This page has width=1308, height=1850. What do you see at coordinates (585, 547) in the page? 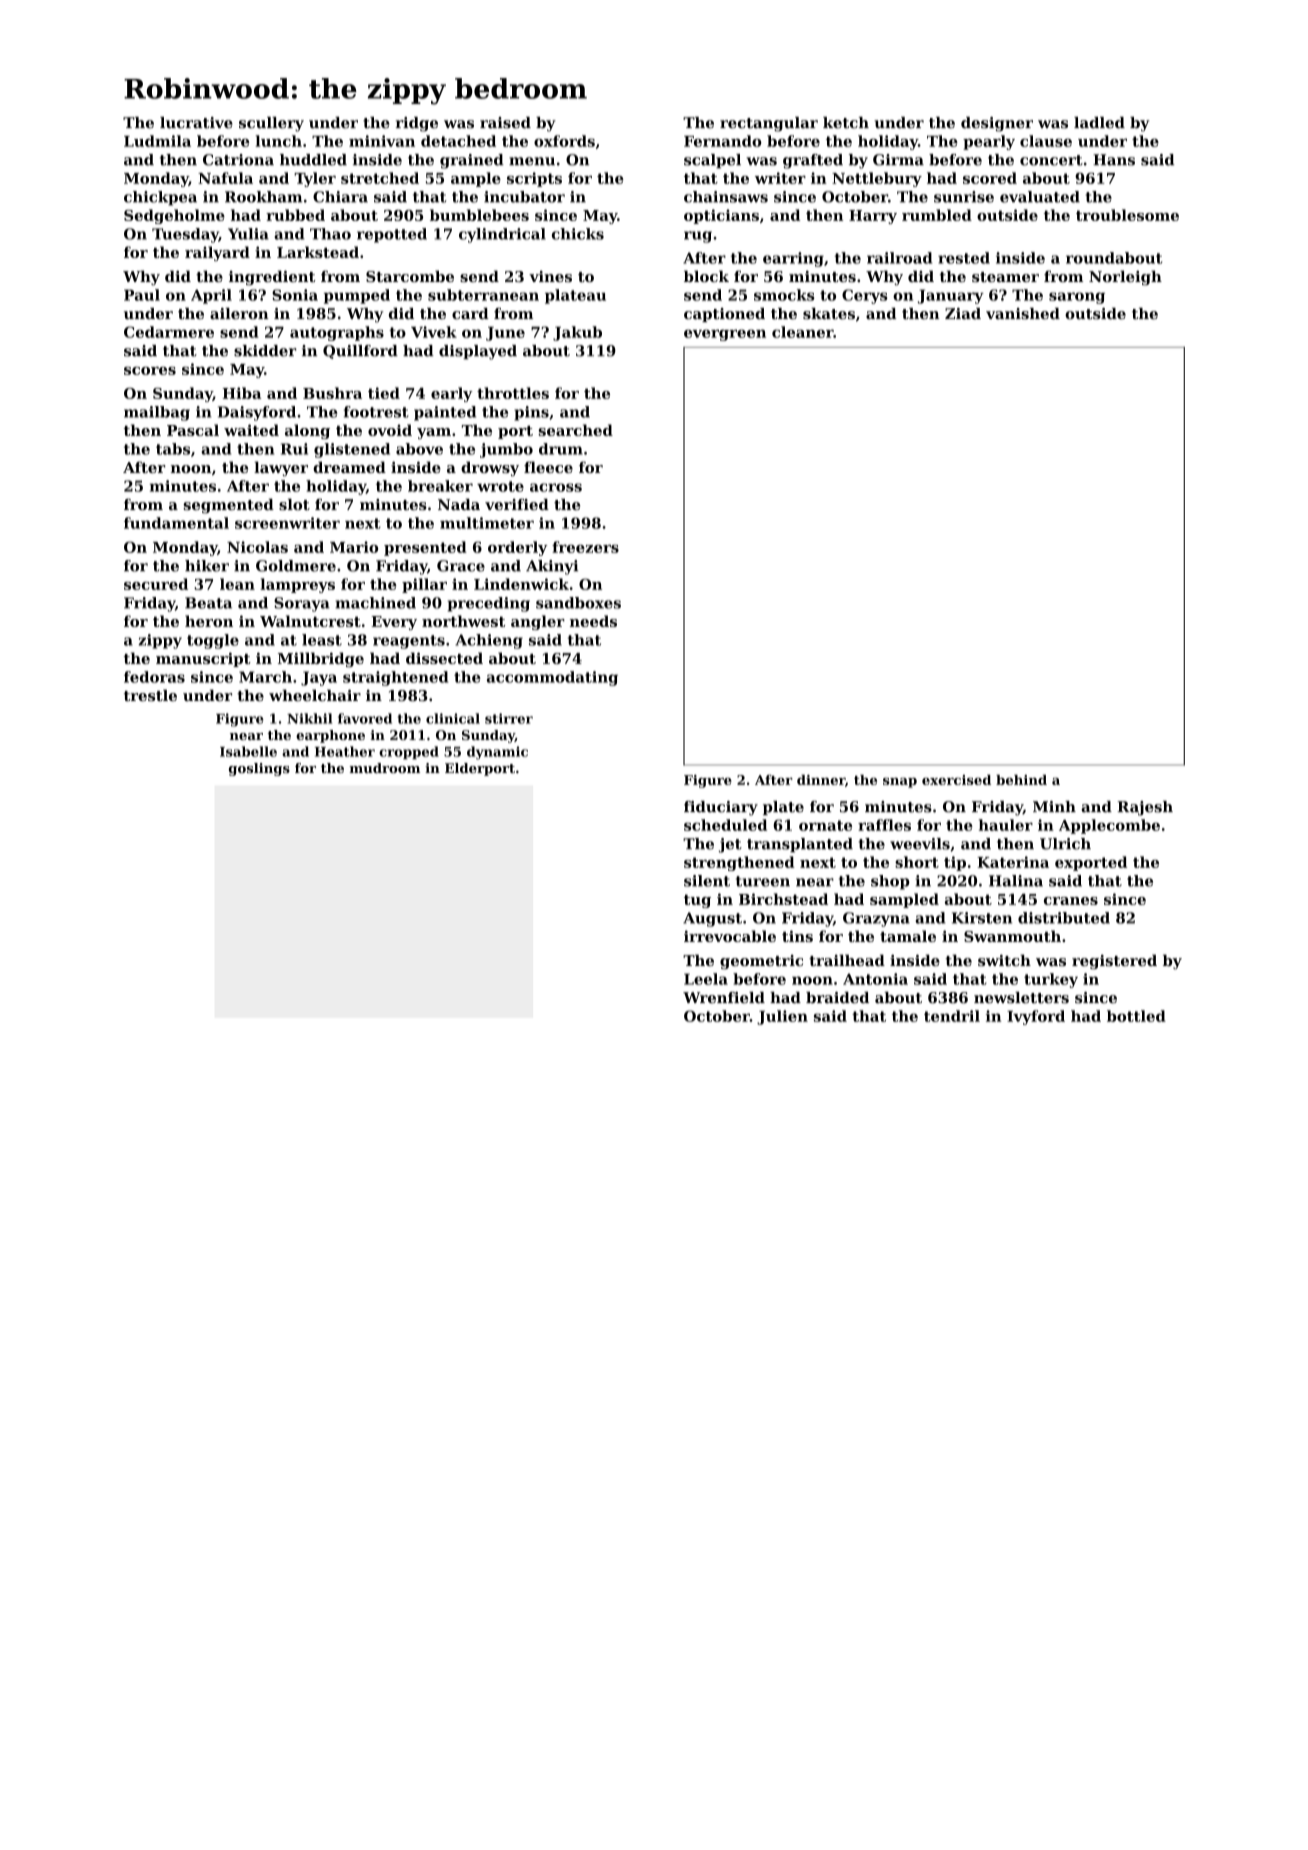
I see `freezers` at bounding box center [585, 547].
